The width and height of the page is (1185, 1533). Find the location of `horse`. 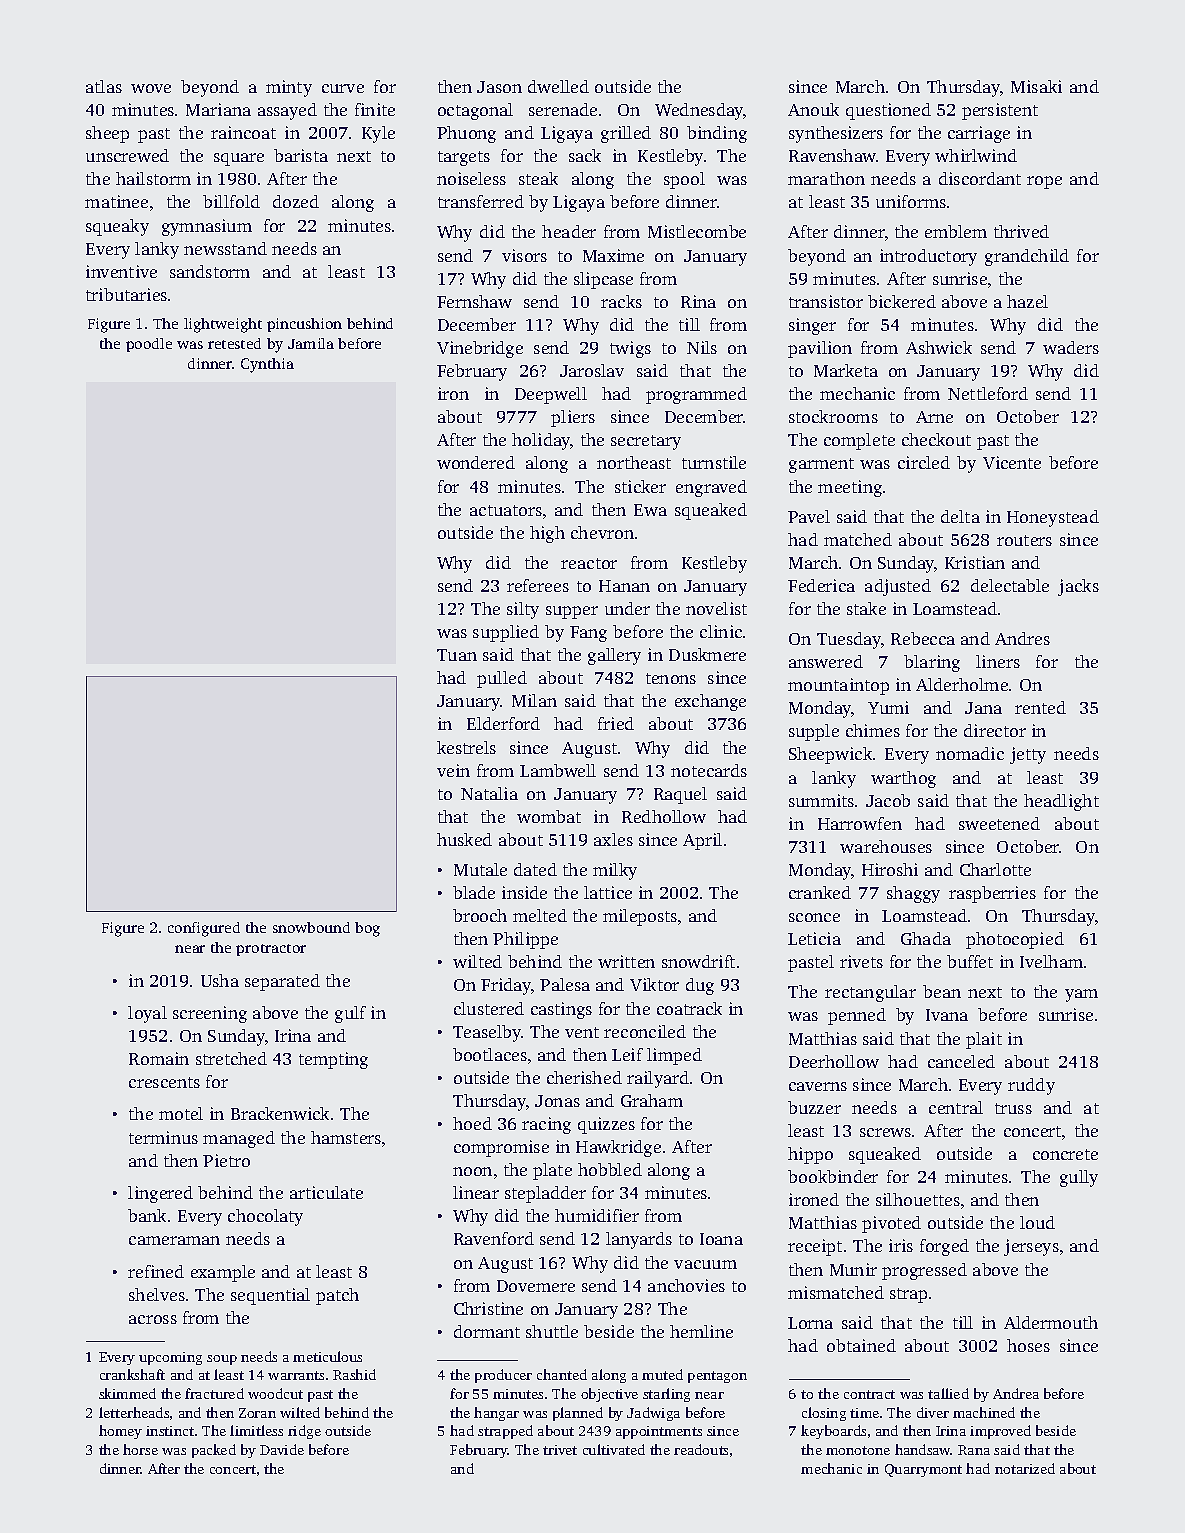

horse is located at coordinates (140, 1449).
